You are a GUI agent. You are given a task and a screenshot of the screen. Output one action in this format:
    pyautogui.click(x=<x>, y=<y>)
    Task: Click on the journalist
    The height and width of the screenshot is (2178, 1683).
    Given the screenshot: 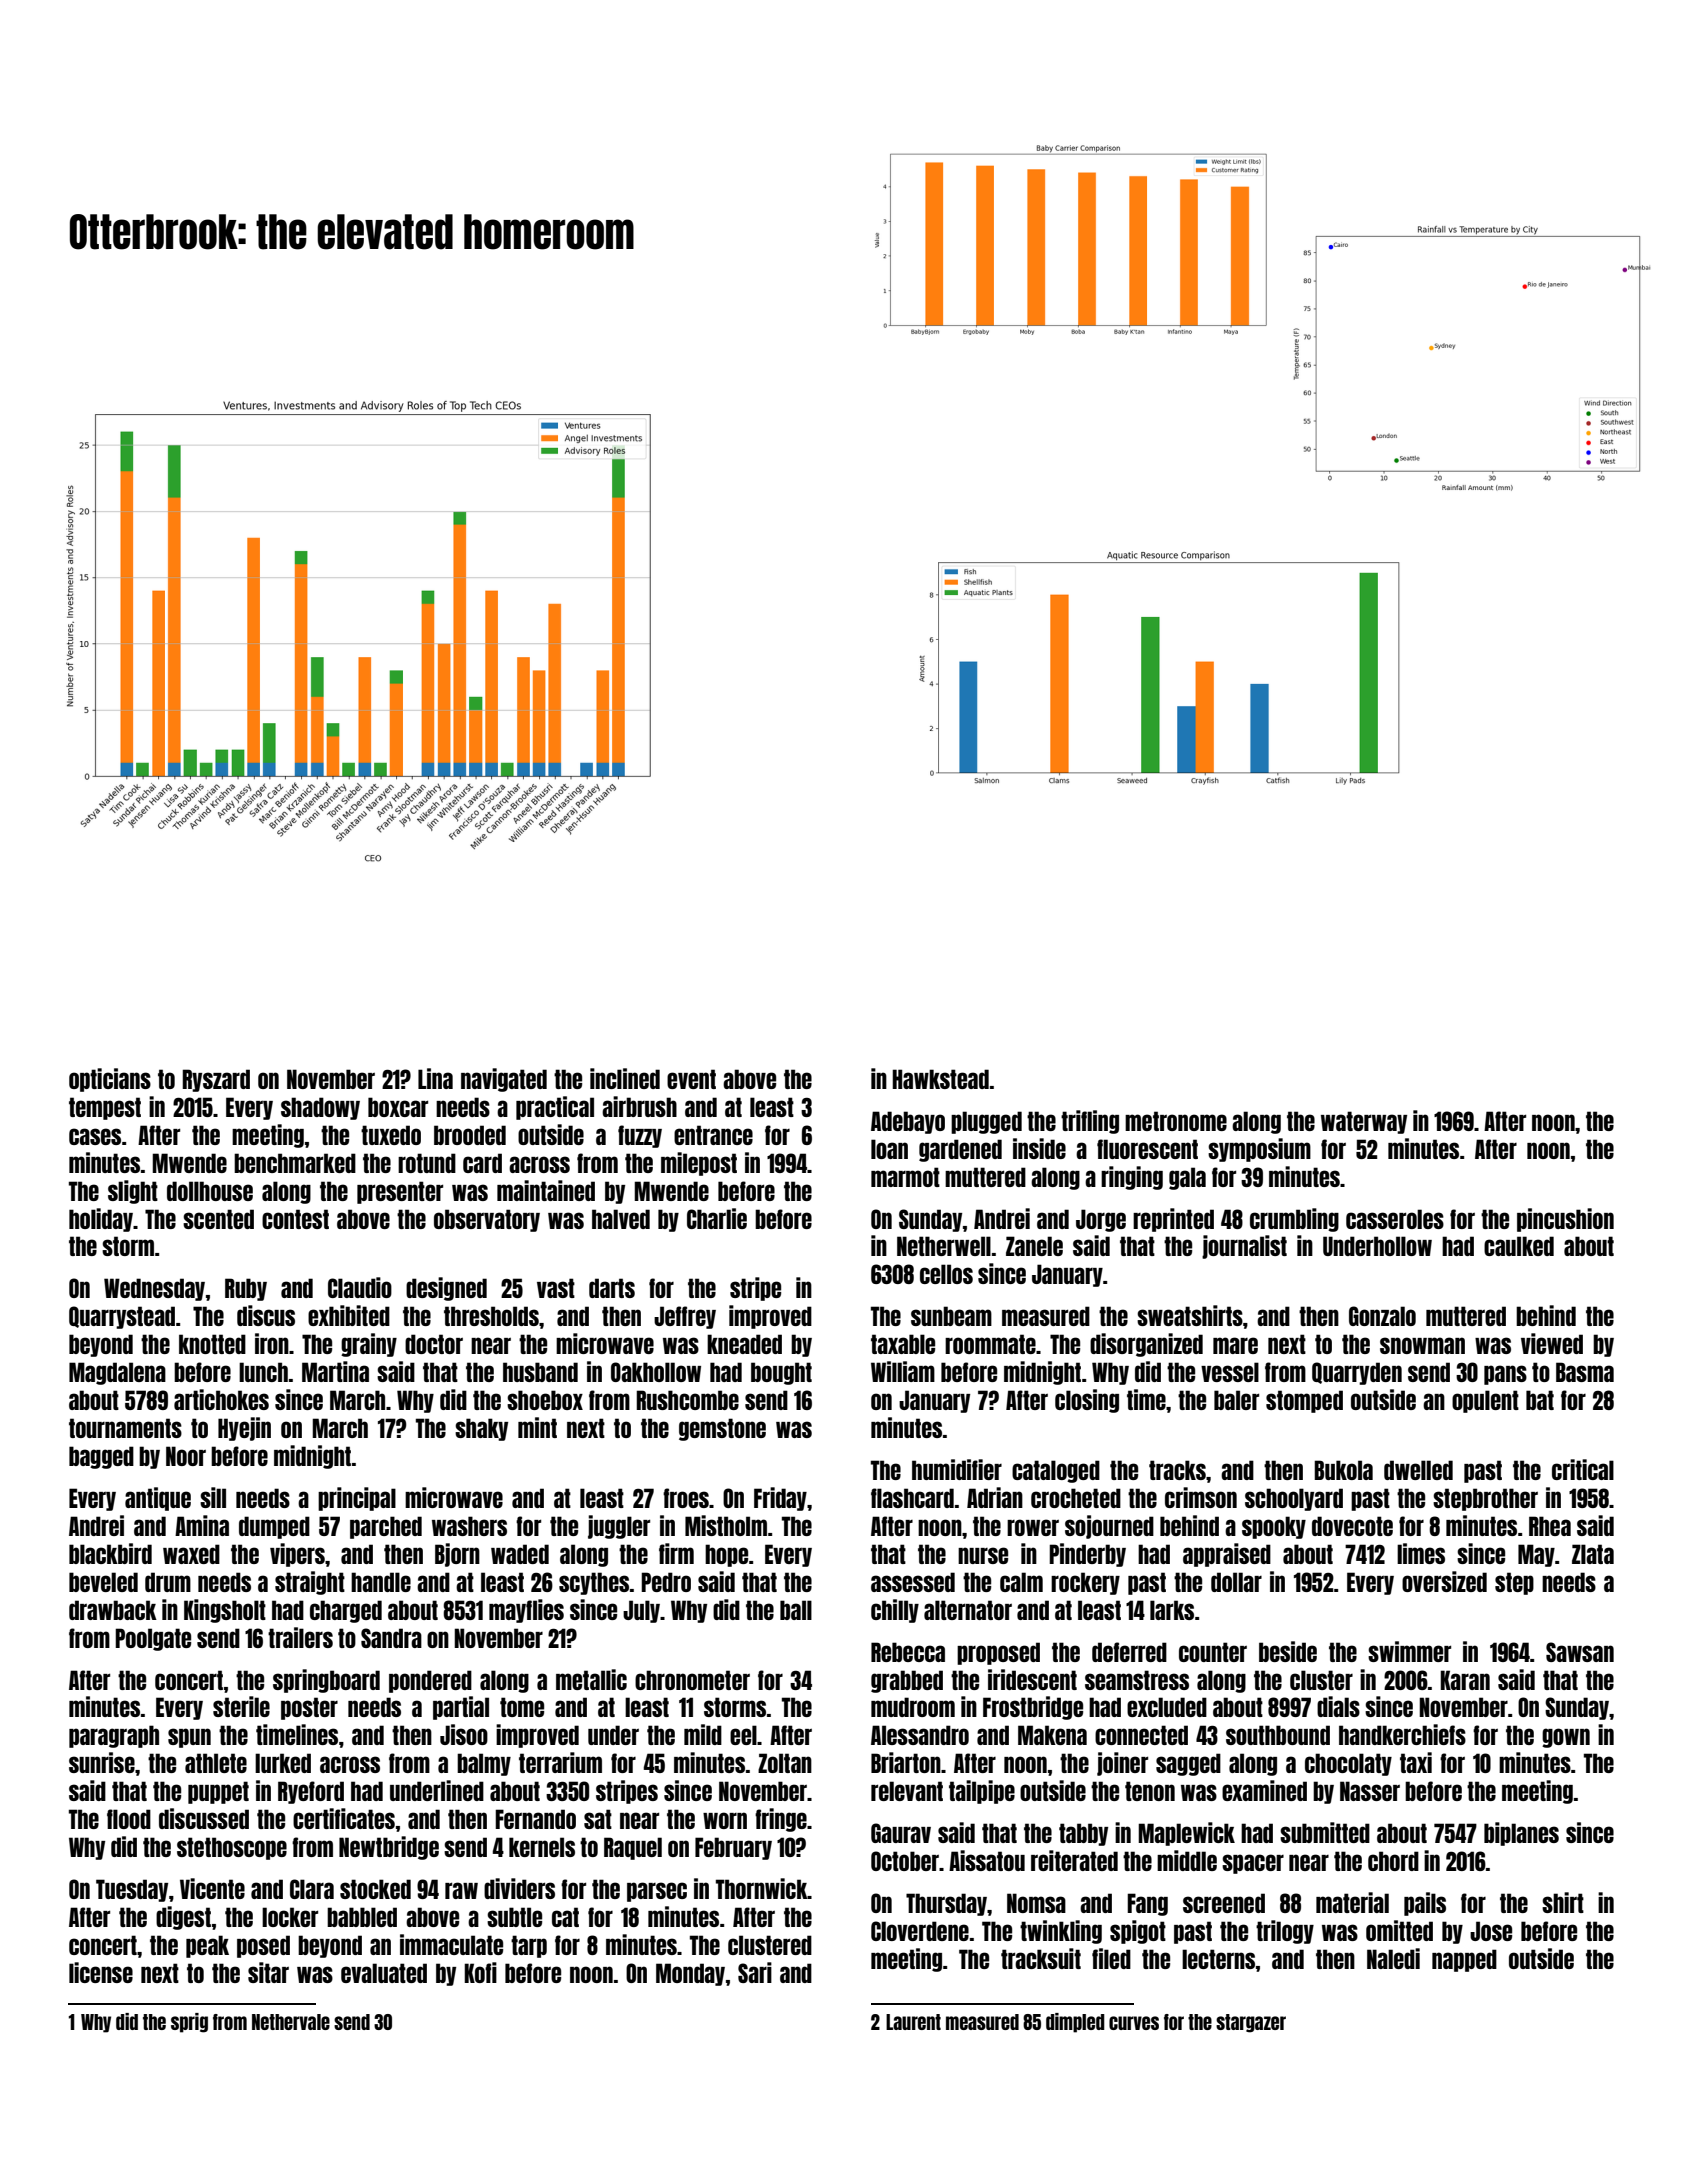 What is the action you would take?
    pyautogui.click(x=1244, y=1247)
